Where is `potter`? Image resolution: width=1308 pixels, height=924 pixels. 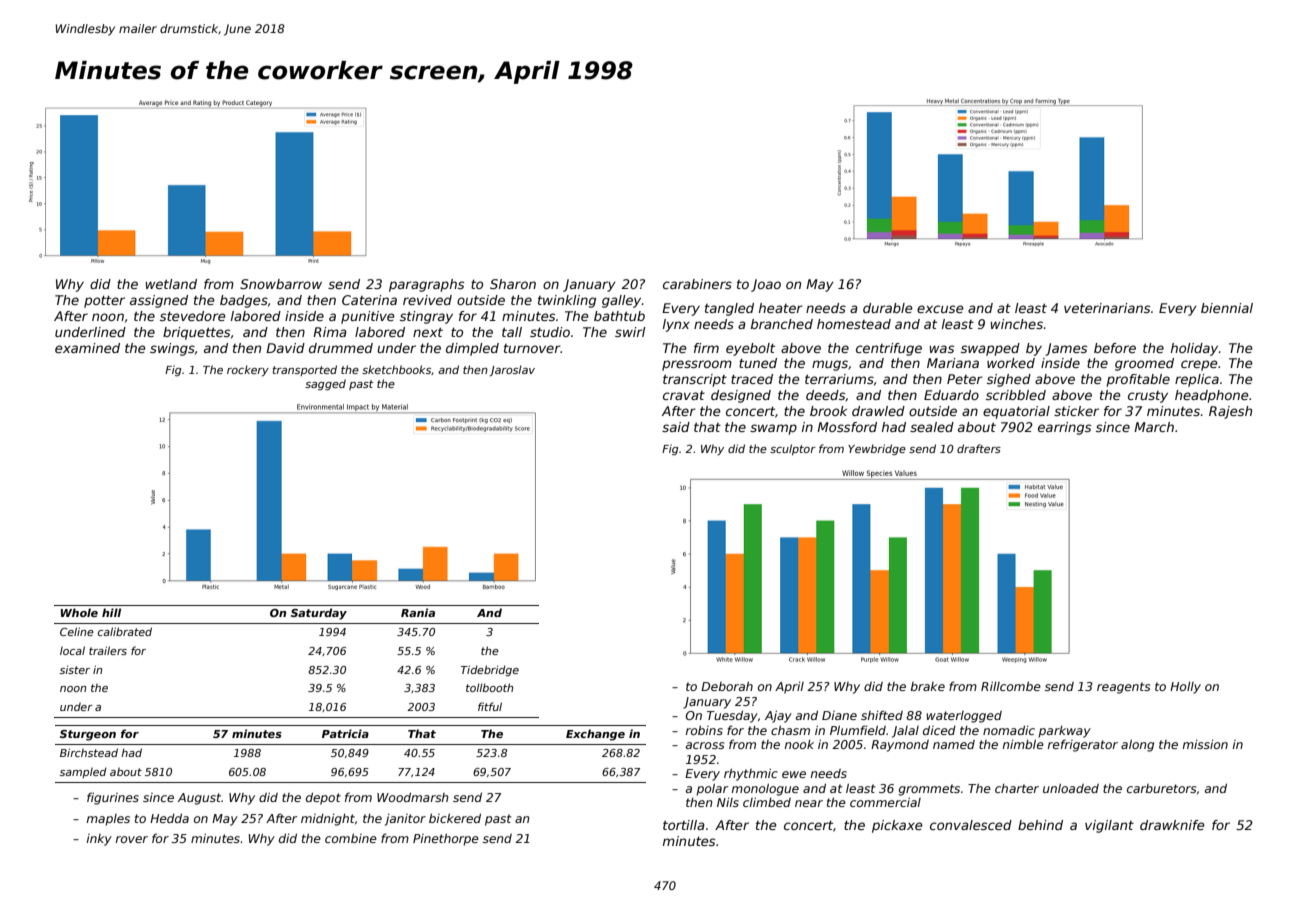 potter is located at coordinates (104, 302).
